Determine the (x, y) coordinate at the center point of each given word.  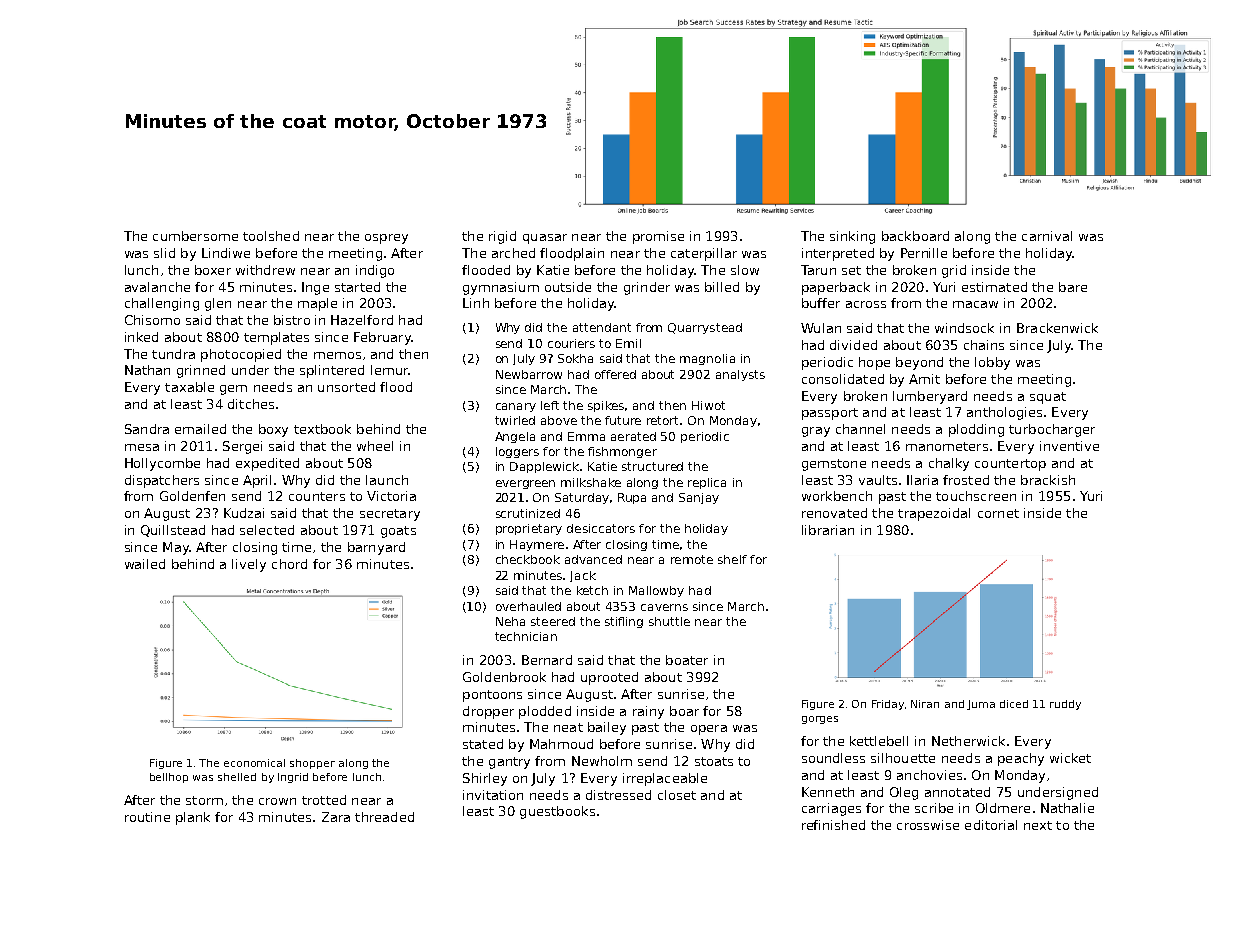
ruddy (1065, 705)
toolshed (271, 236)
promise (658, 237)
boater (687, 660)
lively (249, 565)
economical (254, 763)
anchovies (929, 775)
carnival (1047, 236)
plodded (545, 712)
